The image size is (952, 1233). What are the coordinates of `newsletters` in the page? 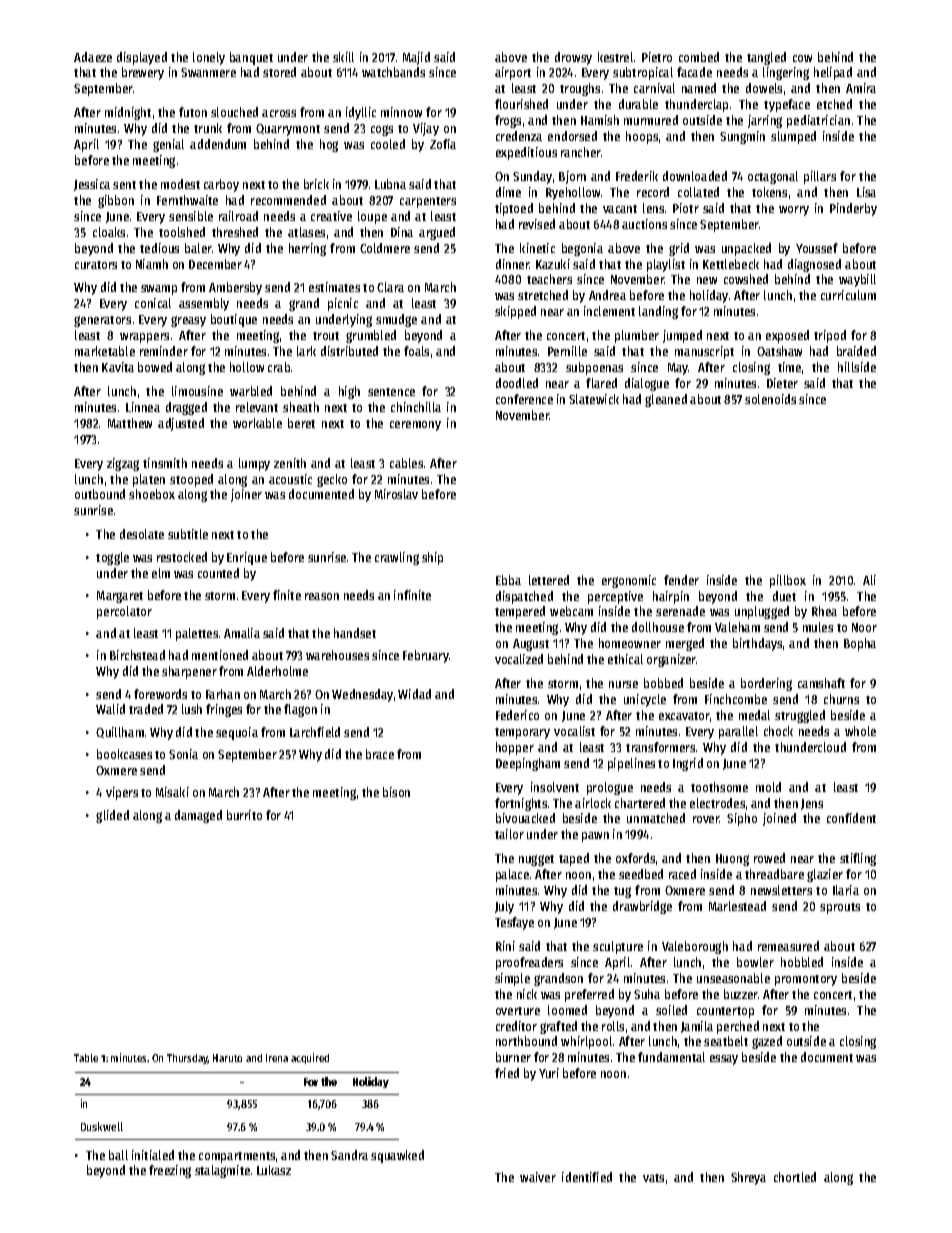 It's located at (781, 890).
